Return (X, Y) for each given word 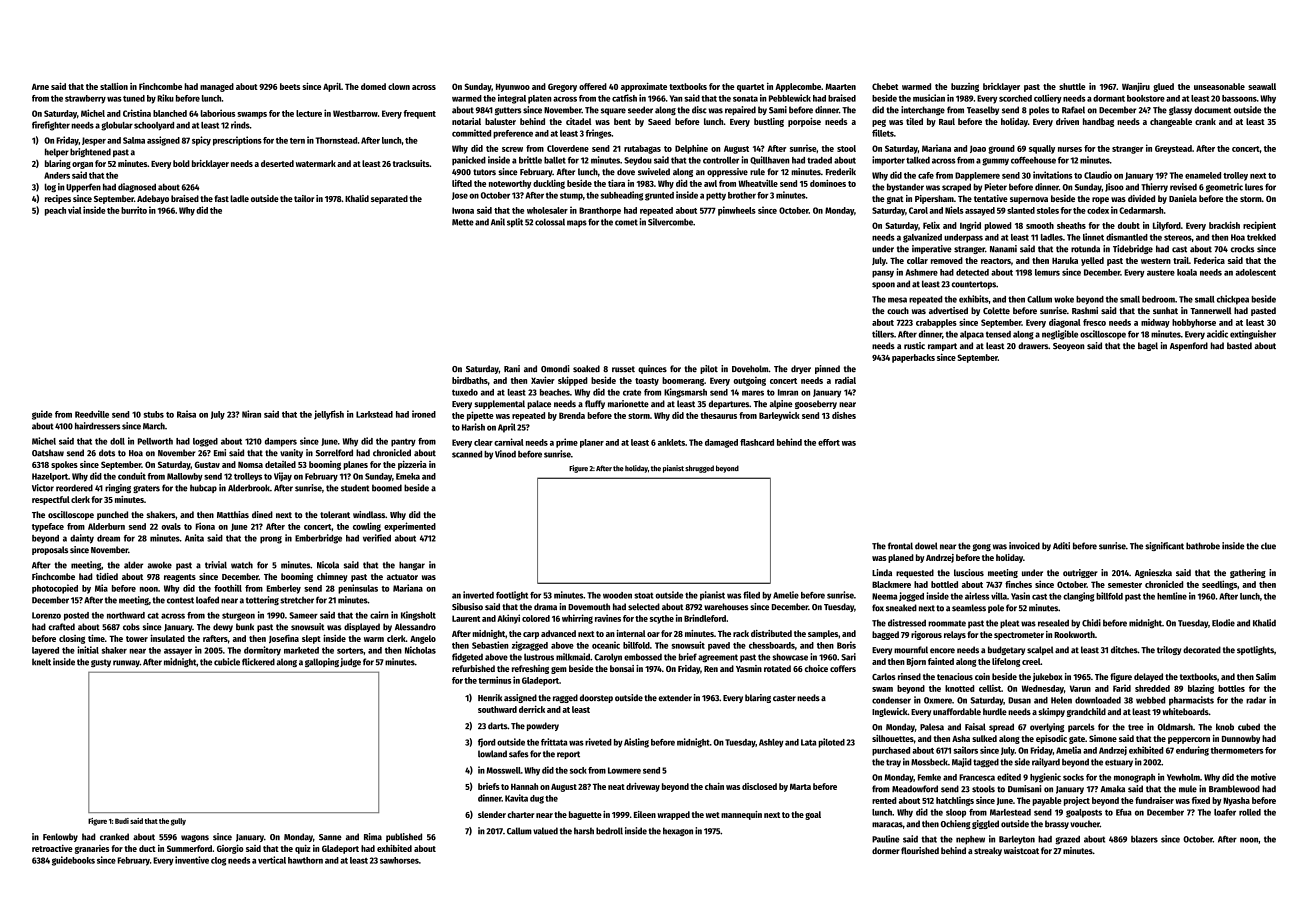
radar (1256, 700)
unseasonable (1219, 86)
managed (217, 87)
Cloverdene (568, 148)
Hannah (524, 786)
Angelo (423, 639)
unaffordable (957, 711)
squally (1042, 149)
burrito (134, 210)
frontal (900, 546)
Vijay (283, 477)
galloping (322, 662)
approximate (644, 87)
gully (178, 822)
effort (829, 442)
